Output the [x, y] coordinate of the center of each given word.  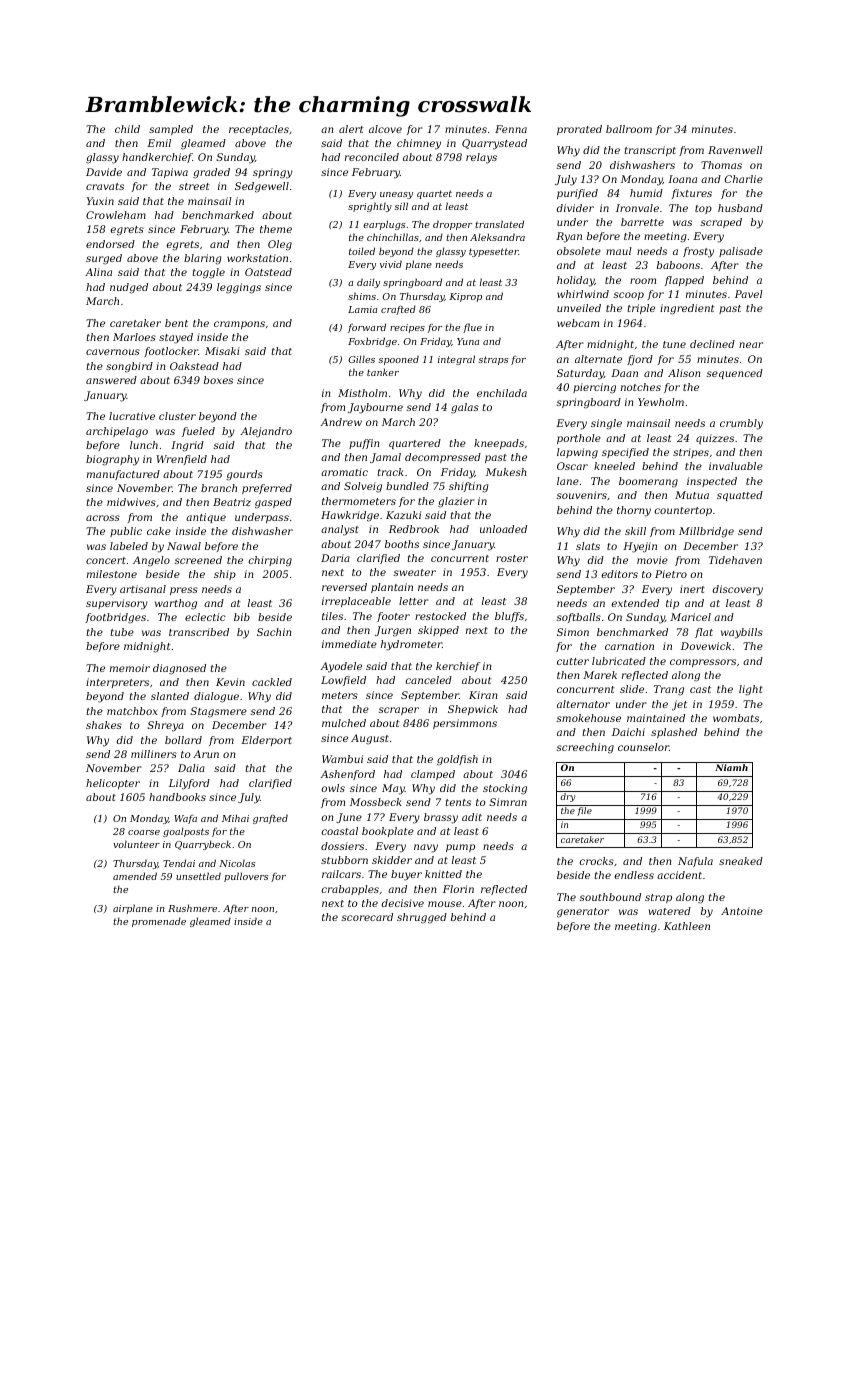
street [194, 186]
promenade [159, 922]
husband [740, 208]
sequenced [734, 374]
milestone [112, 574]
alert [351, 129]
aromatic [344, 472]
